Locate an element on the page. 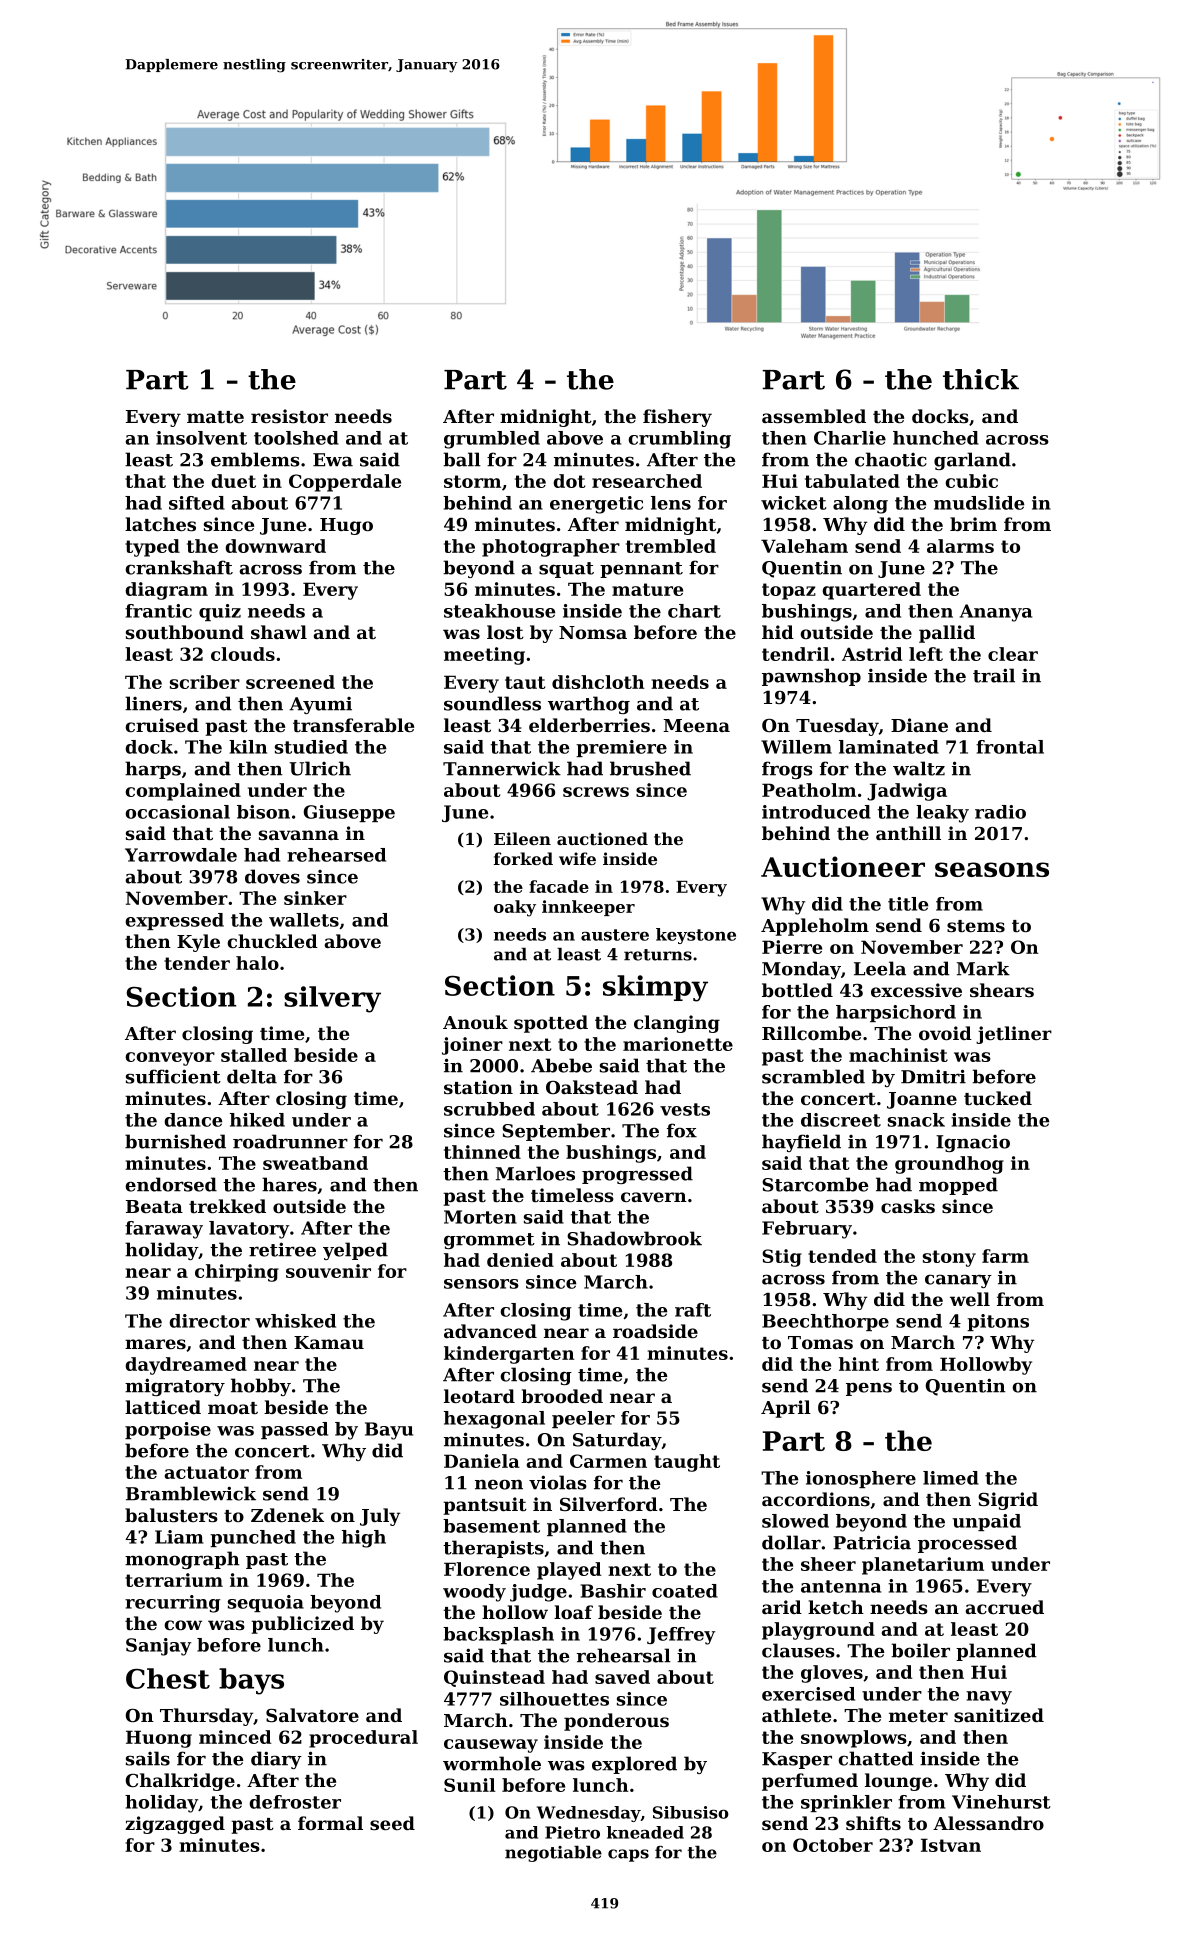 The image size is (1181, 1946). radio is located at coordinates (1000, 812).
